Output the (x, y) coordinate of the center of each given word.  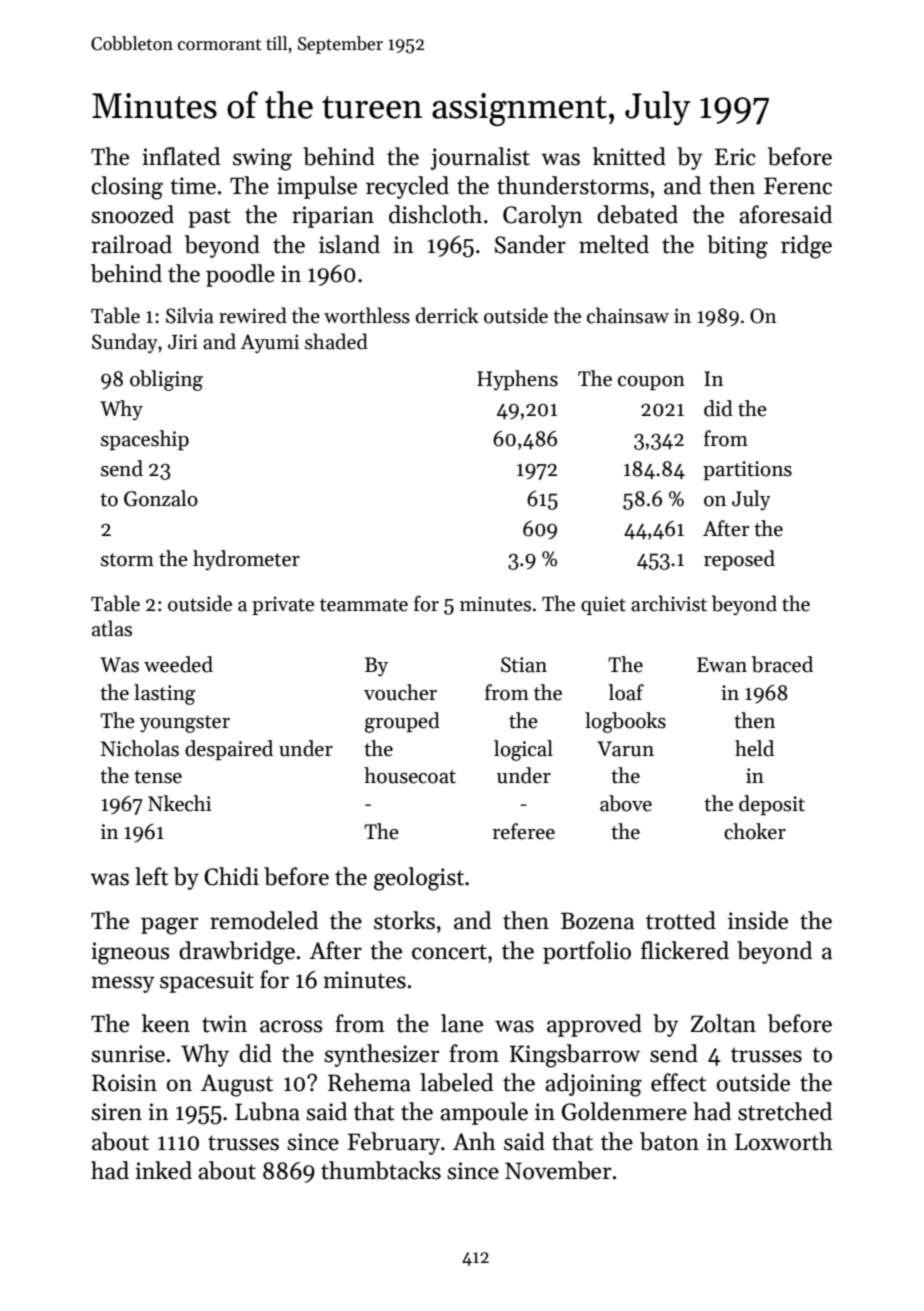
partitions (747, 470)
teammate (364, 605)
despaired (229, 750)
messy (123, 984)
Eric (735, 157)
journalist (480, 158)
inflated (181, 156)
